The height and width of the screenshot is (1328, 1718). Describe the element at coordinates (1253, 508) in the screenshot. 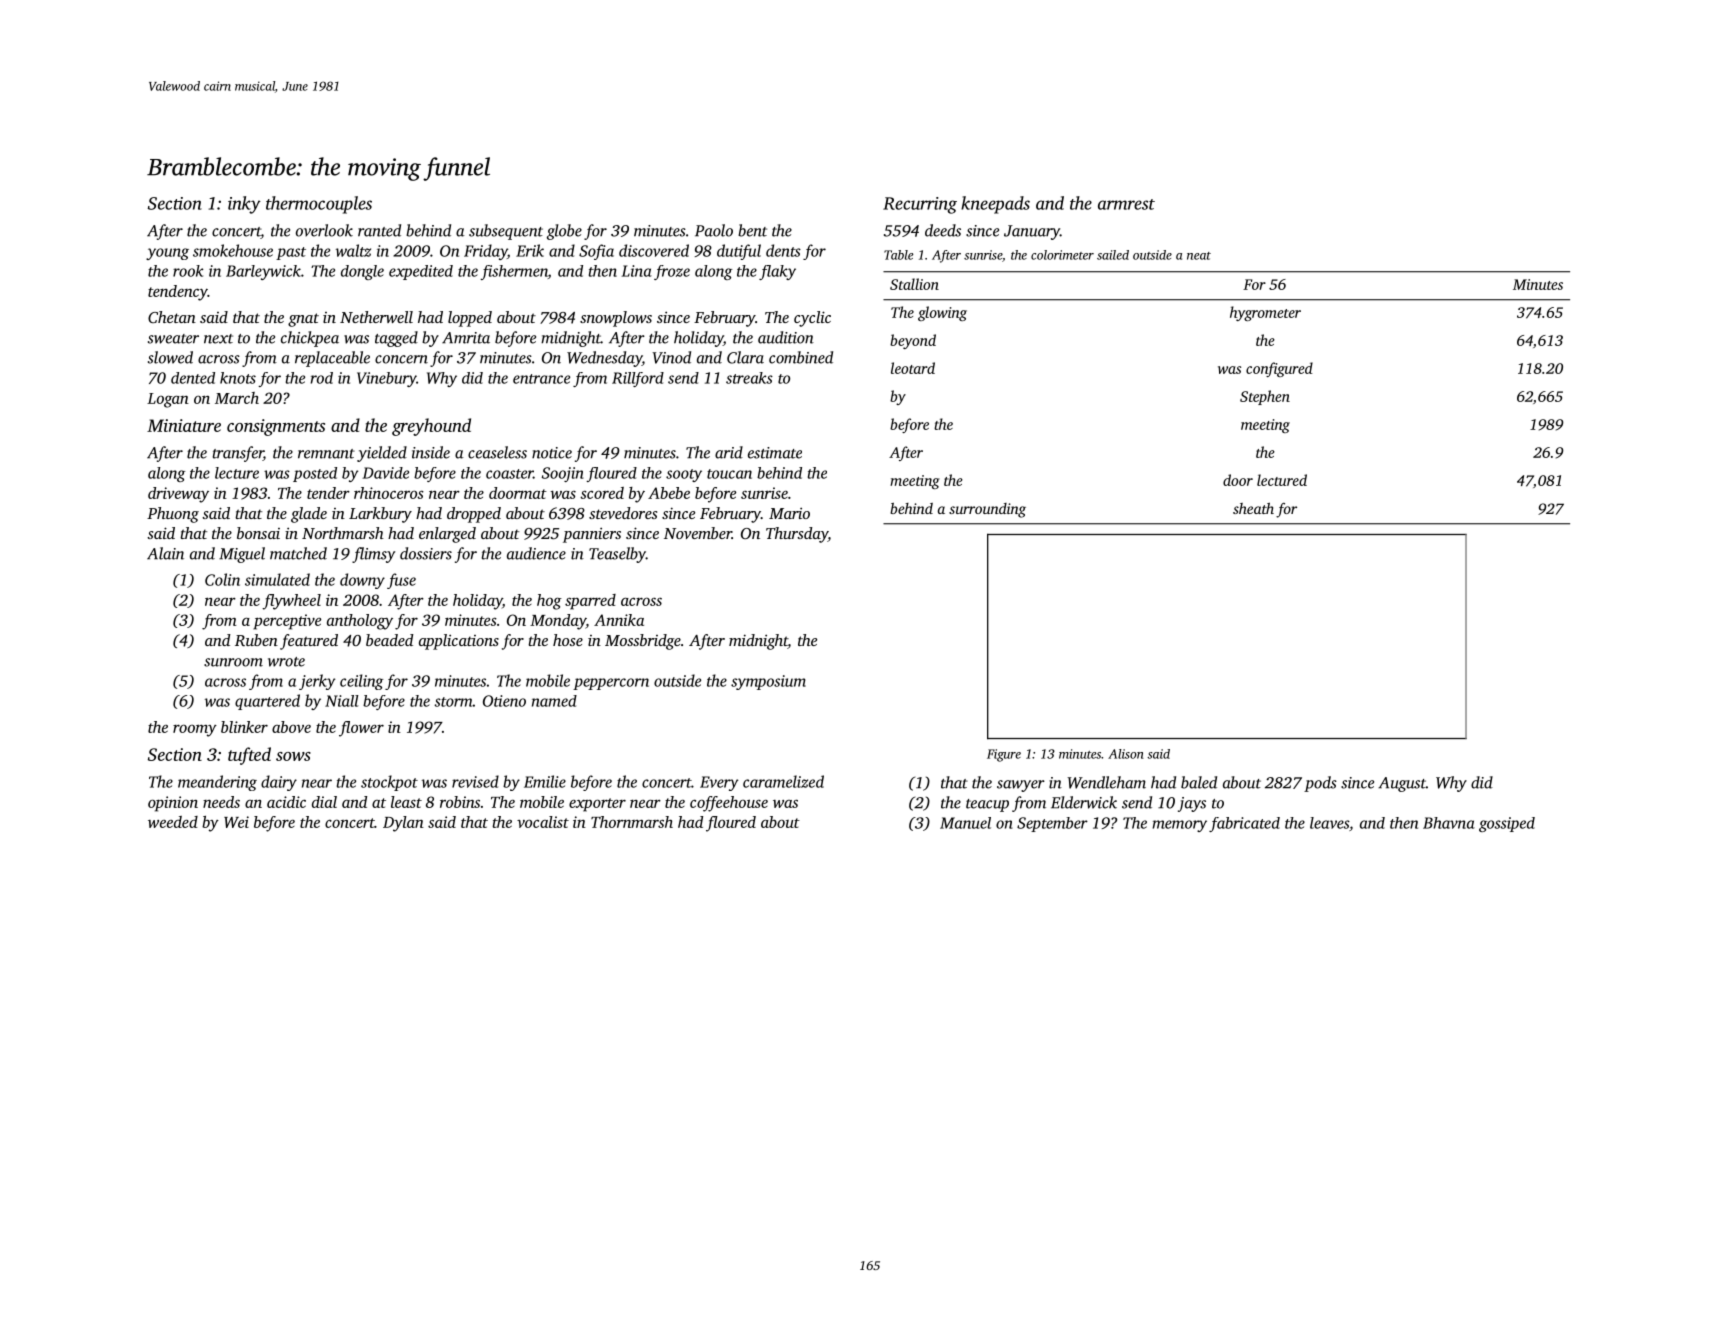

I see `sheath` at that location.
